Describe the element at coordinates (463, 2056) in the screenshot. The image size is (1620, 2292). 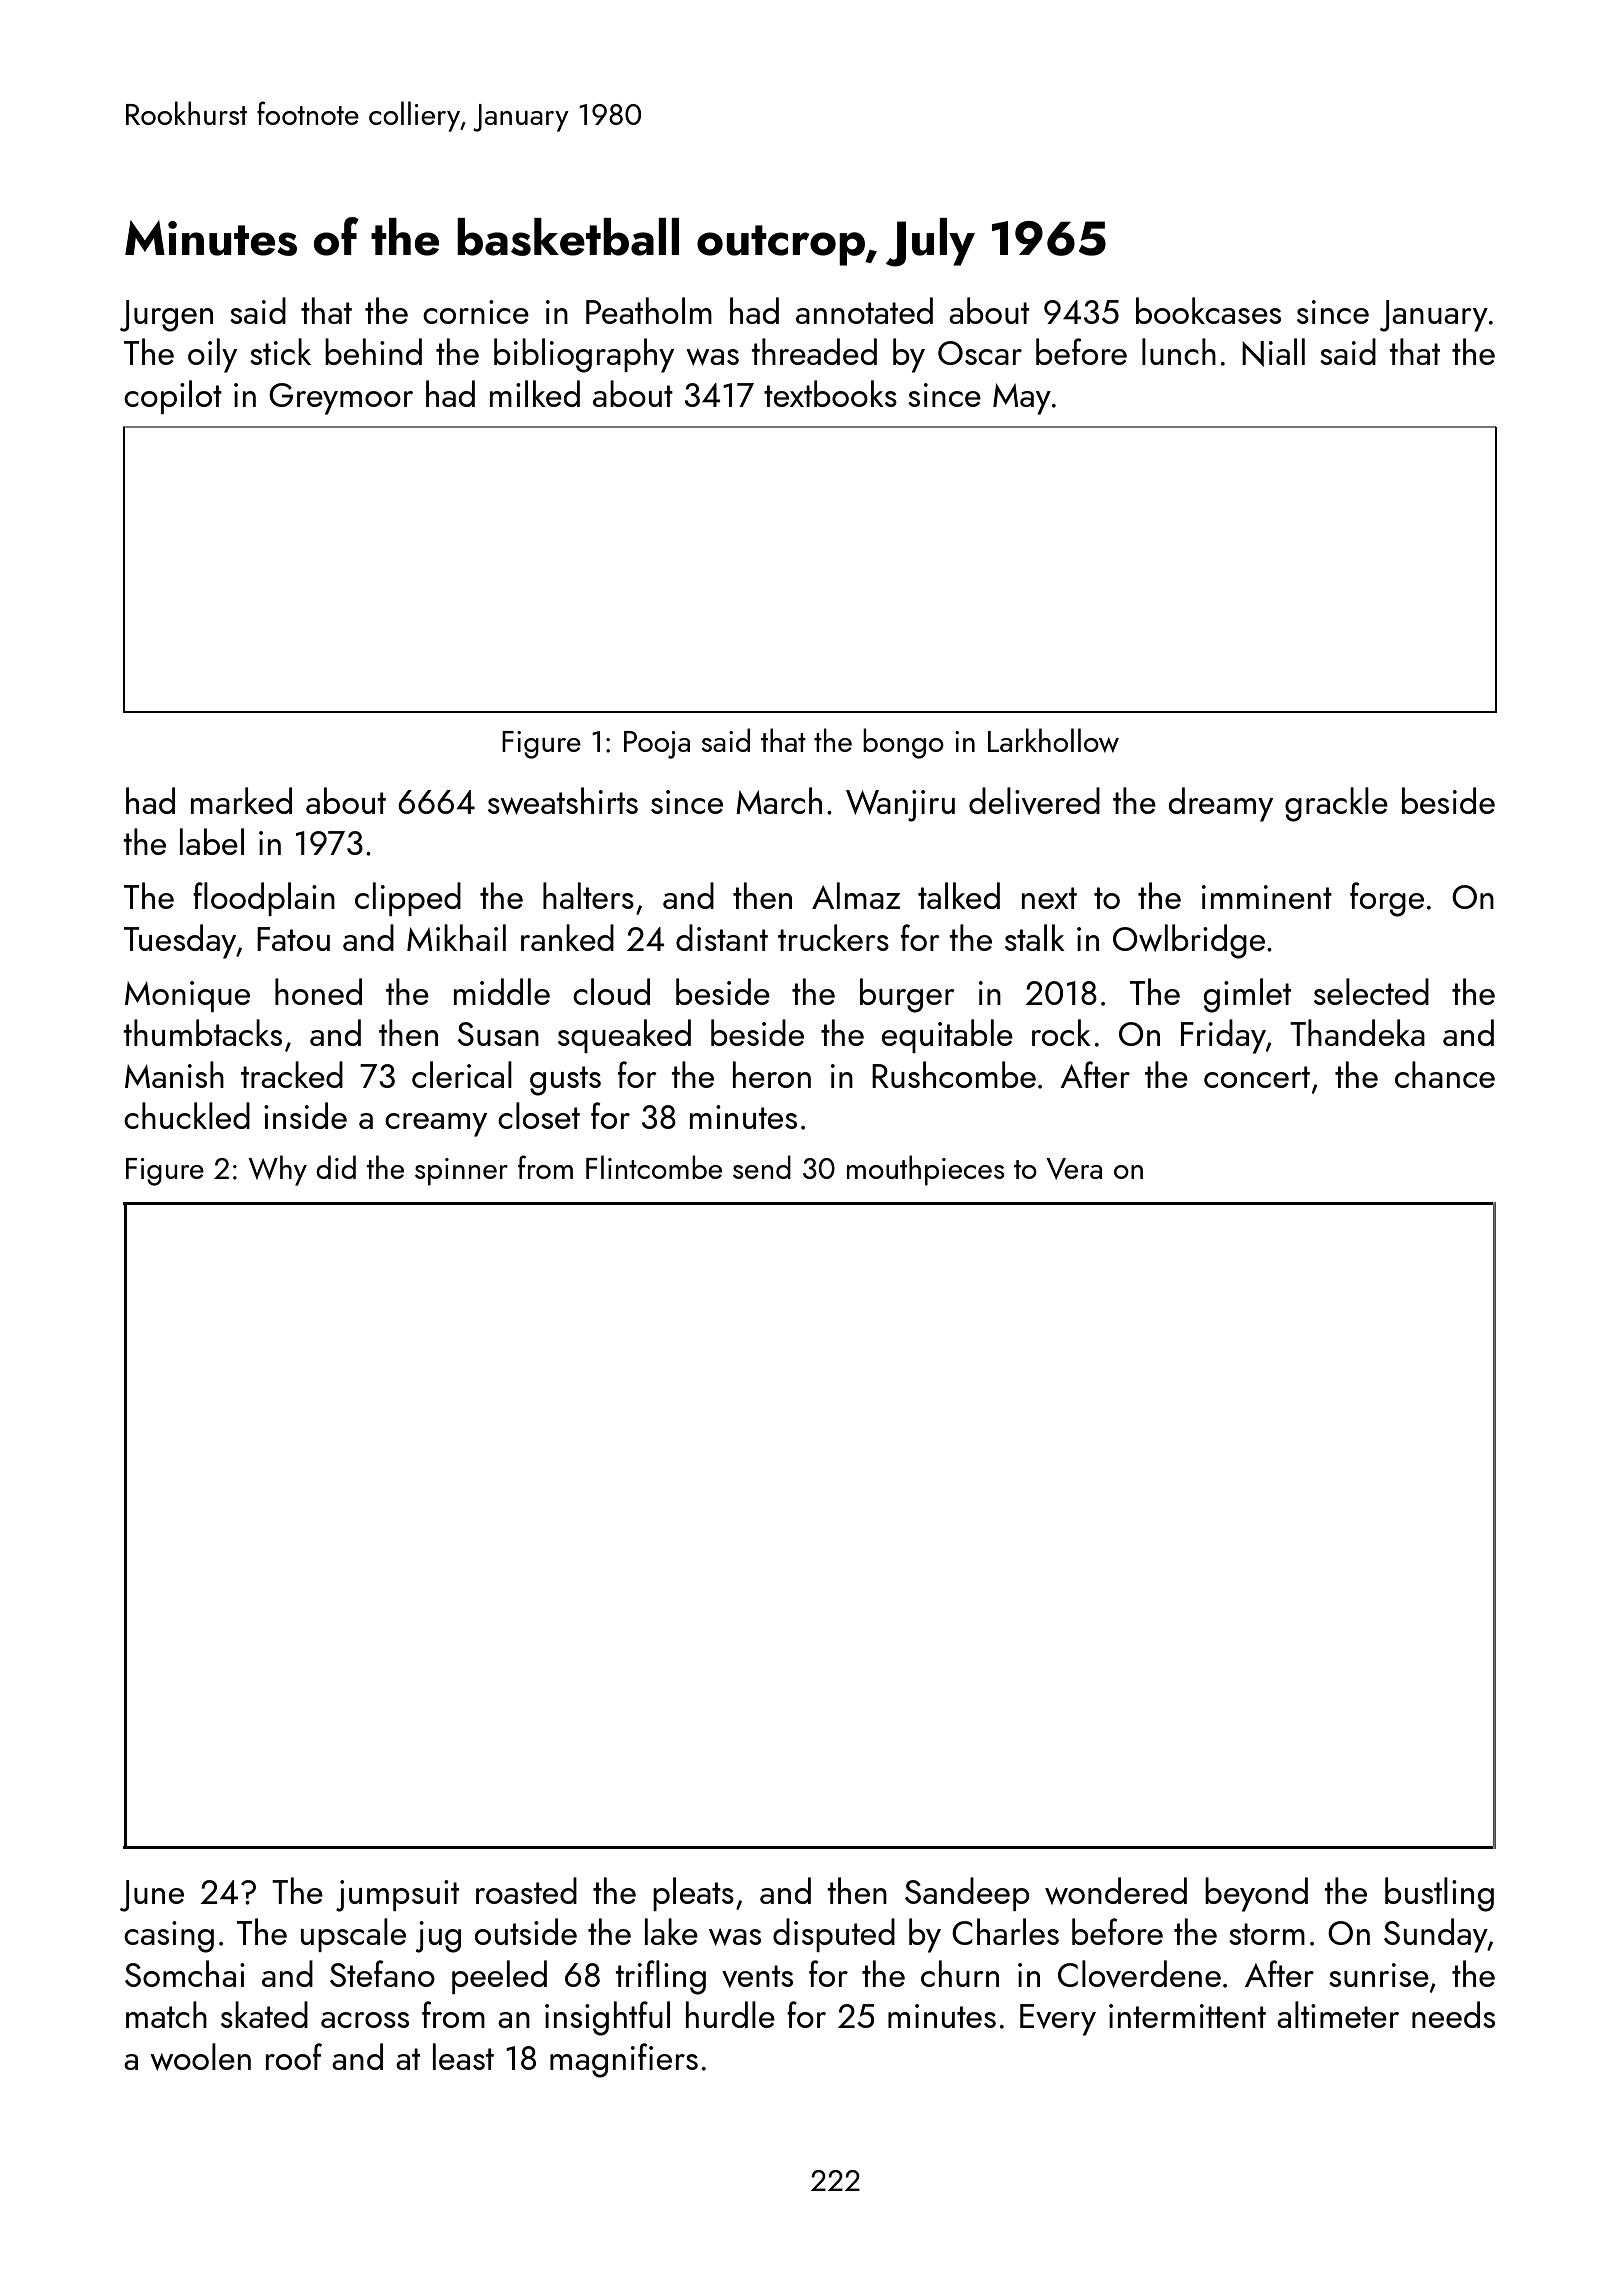
I see `least` at that location.
